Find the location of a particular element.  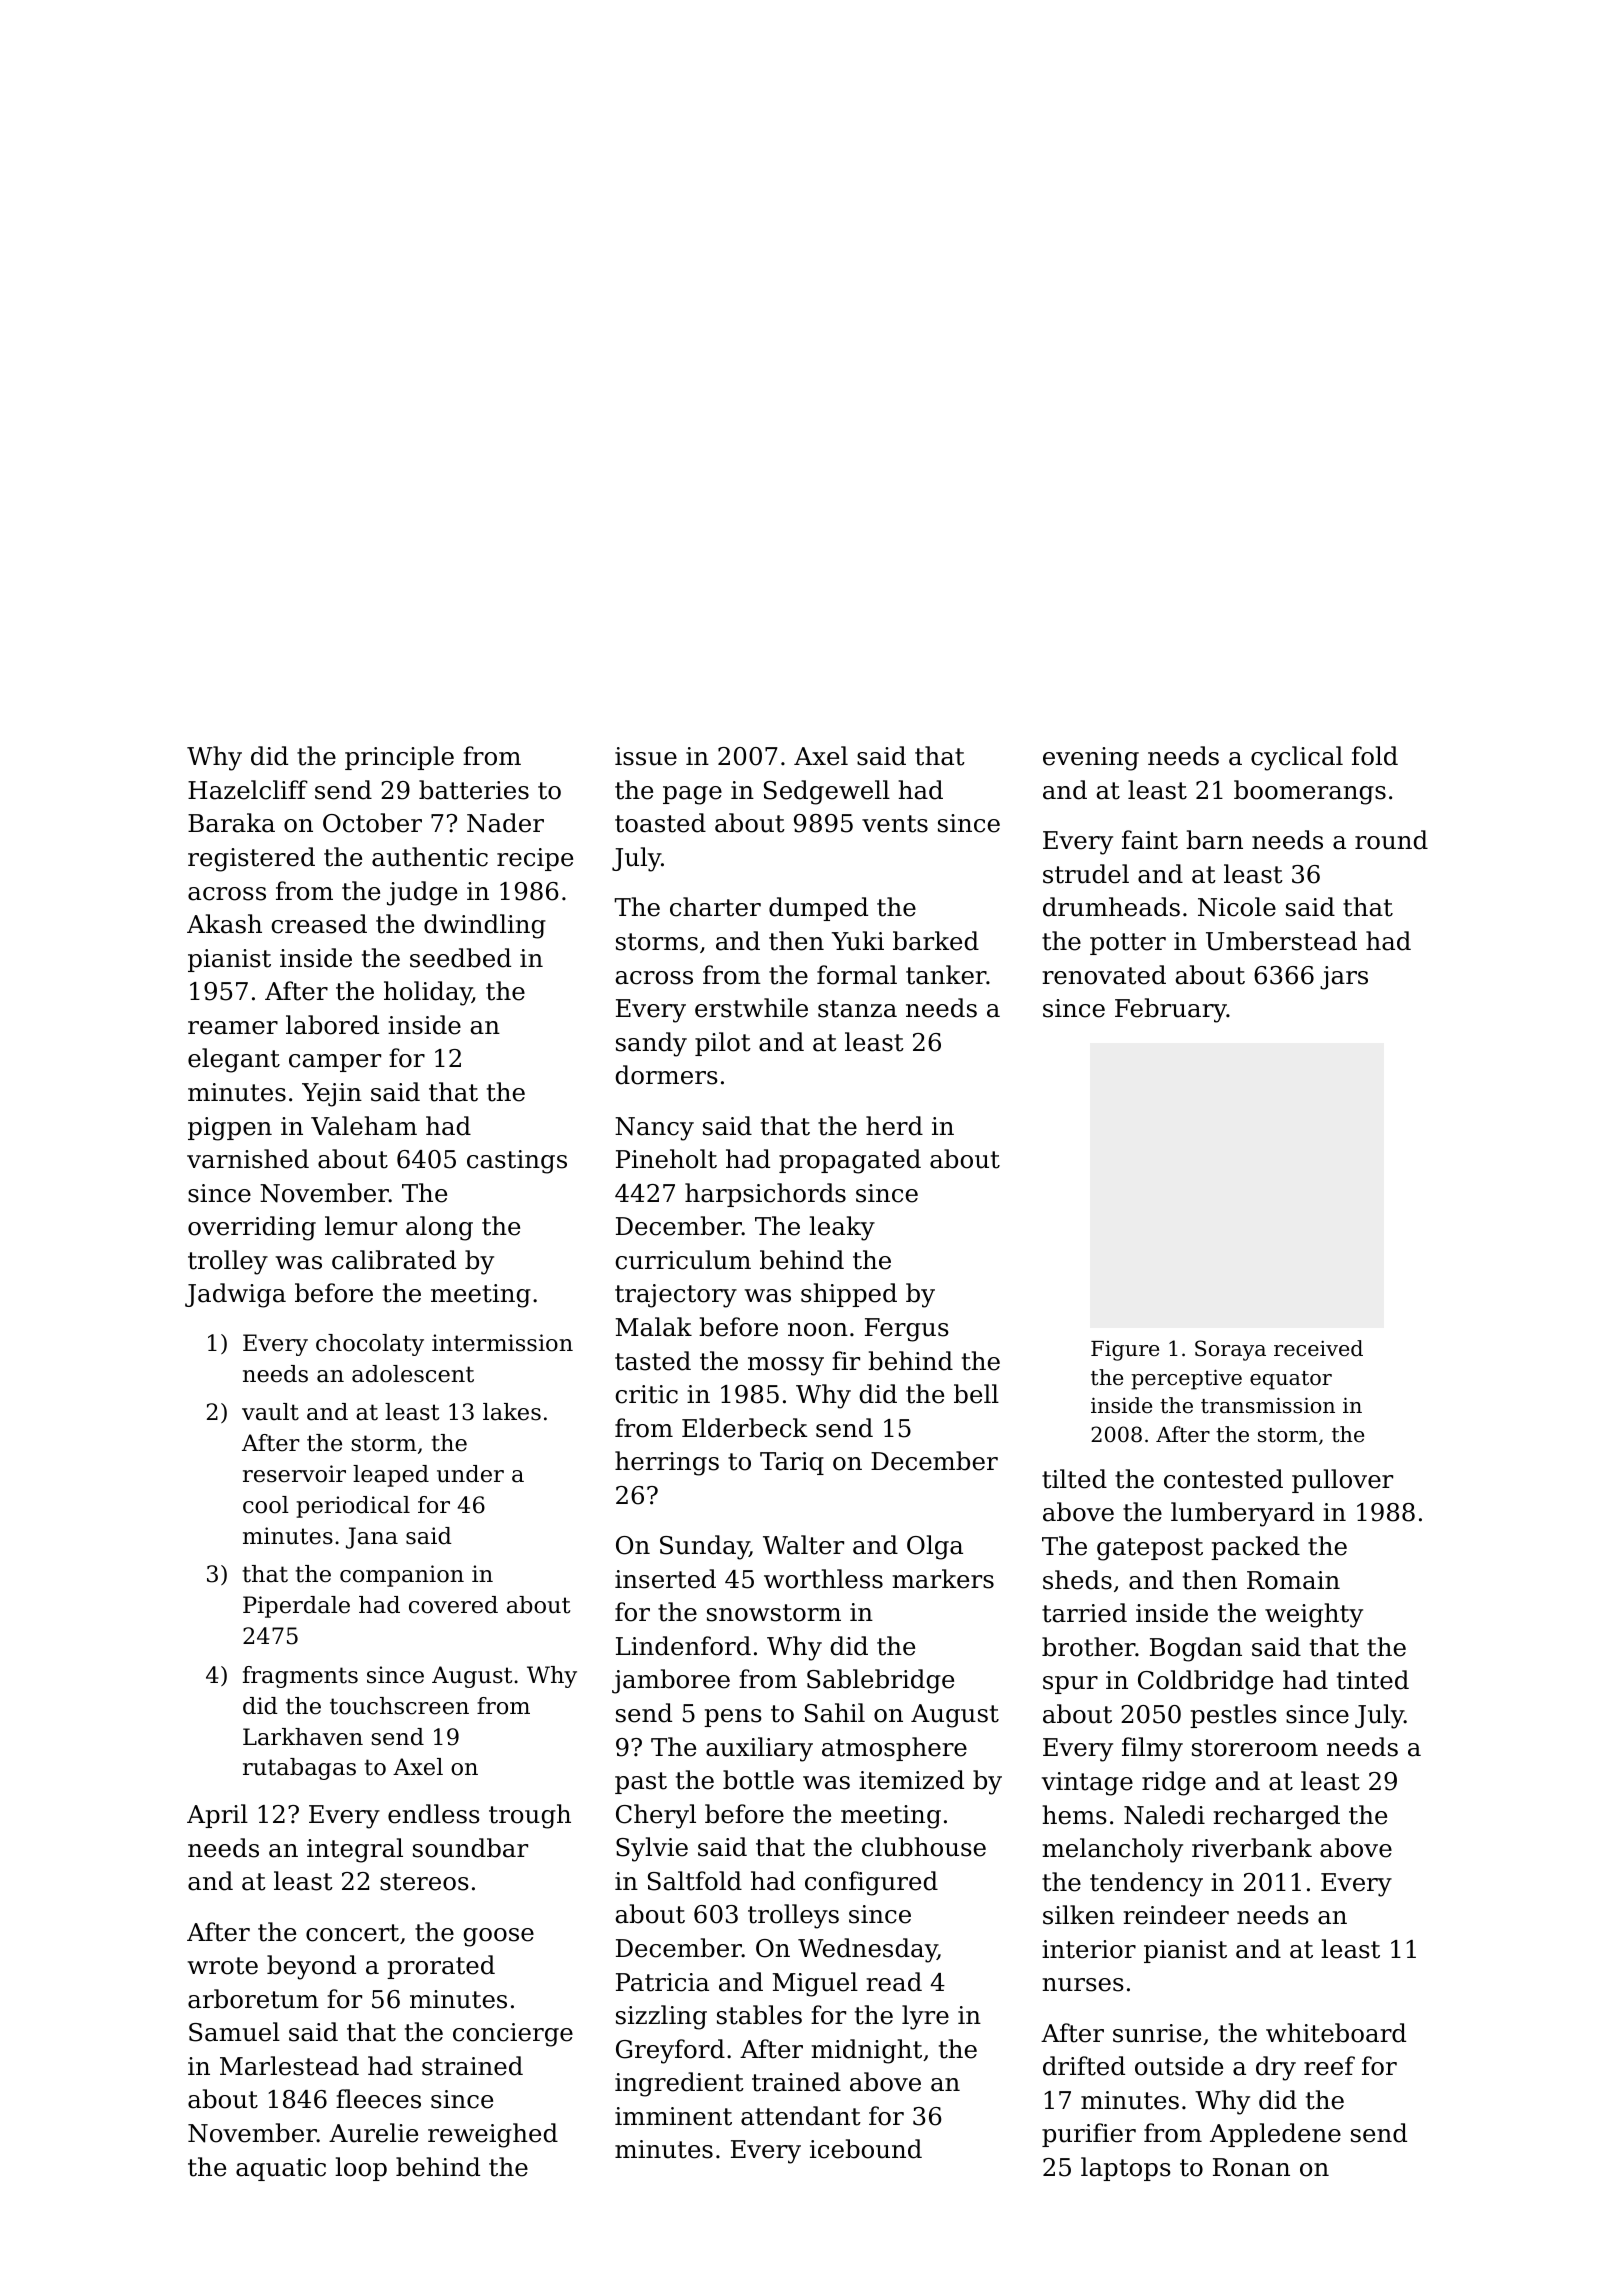

Fergus is located at coordinates (907, 1330).
